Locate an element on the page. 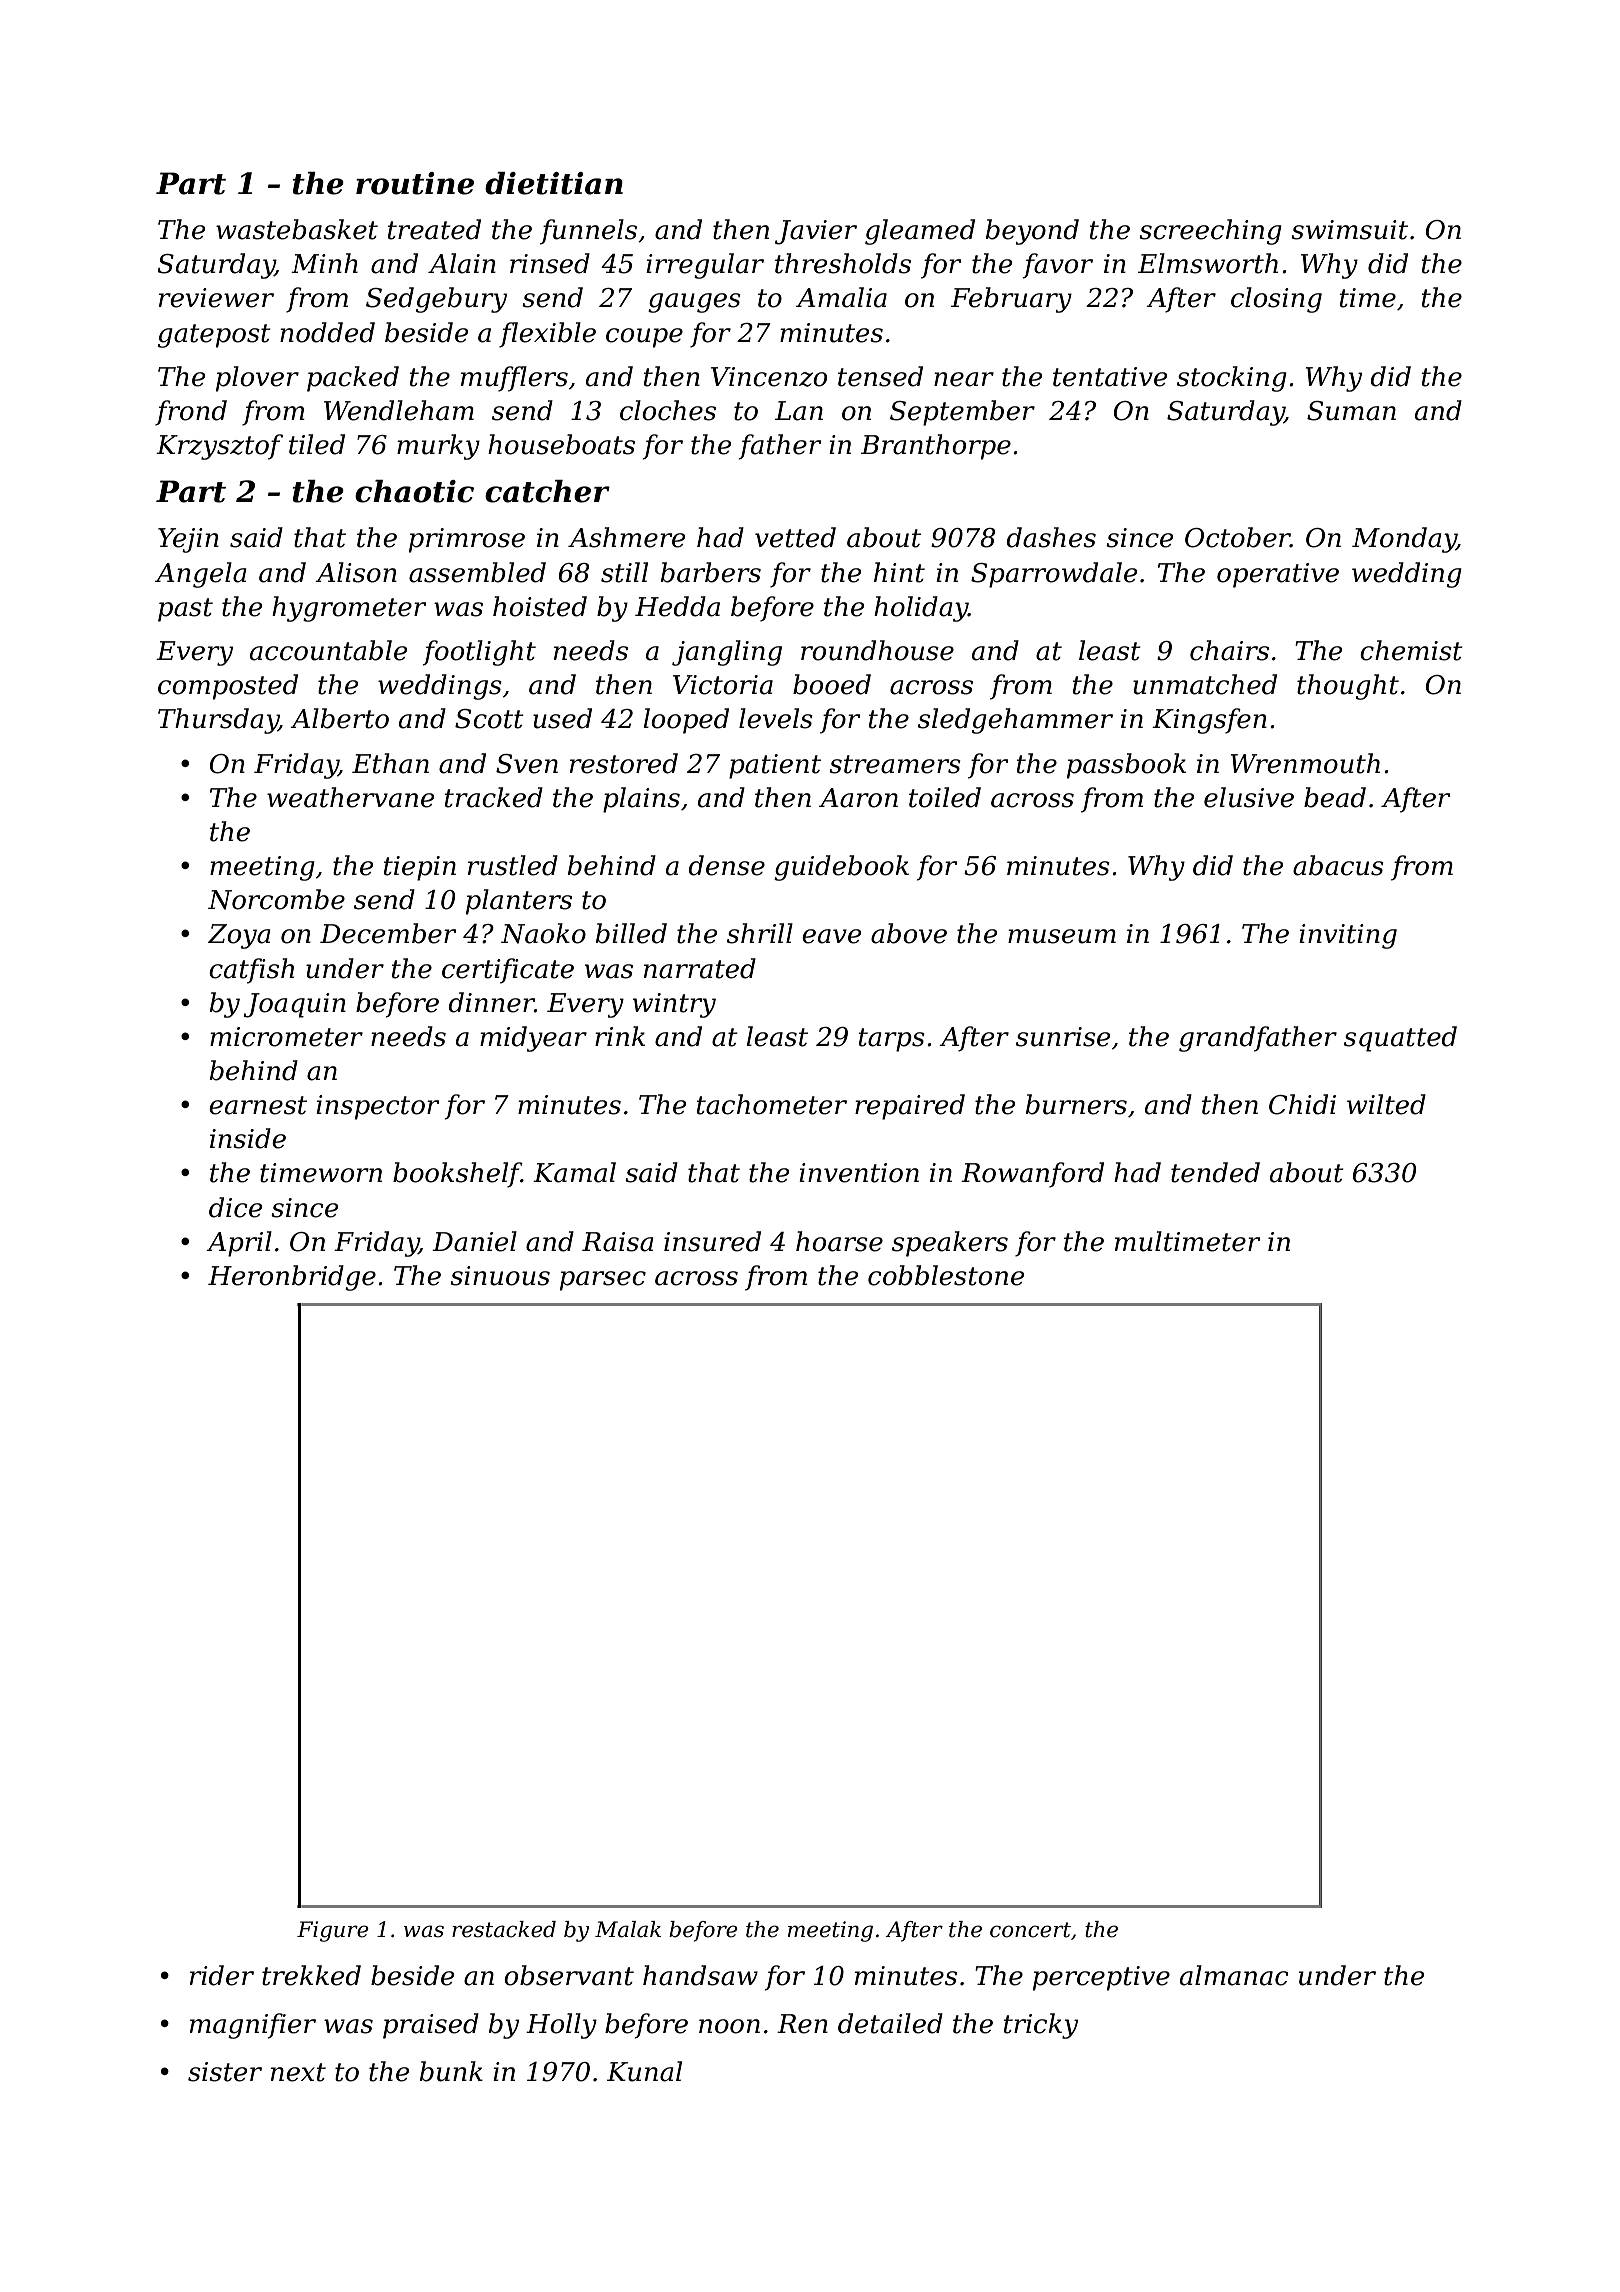 This image has height=2292, width=1620. sinuous is located at coordinates (500, 1276).
